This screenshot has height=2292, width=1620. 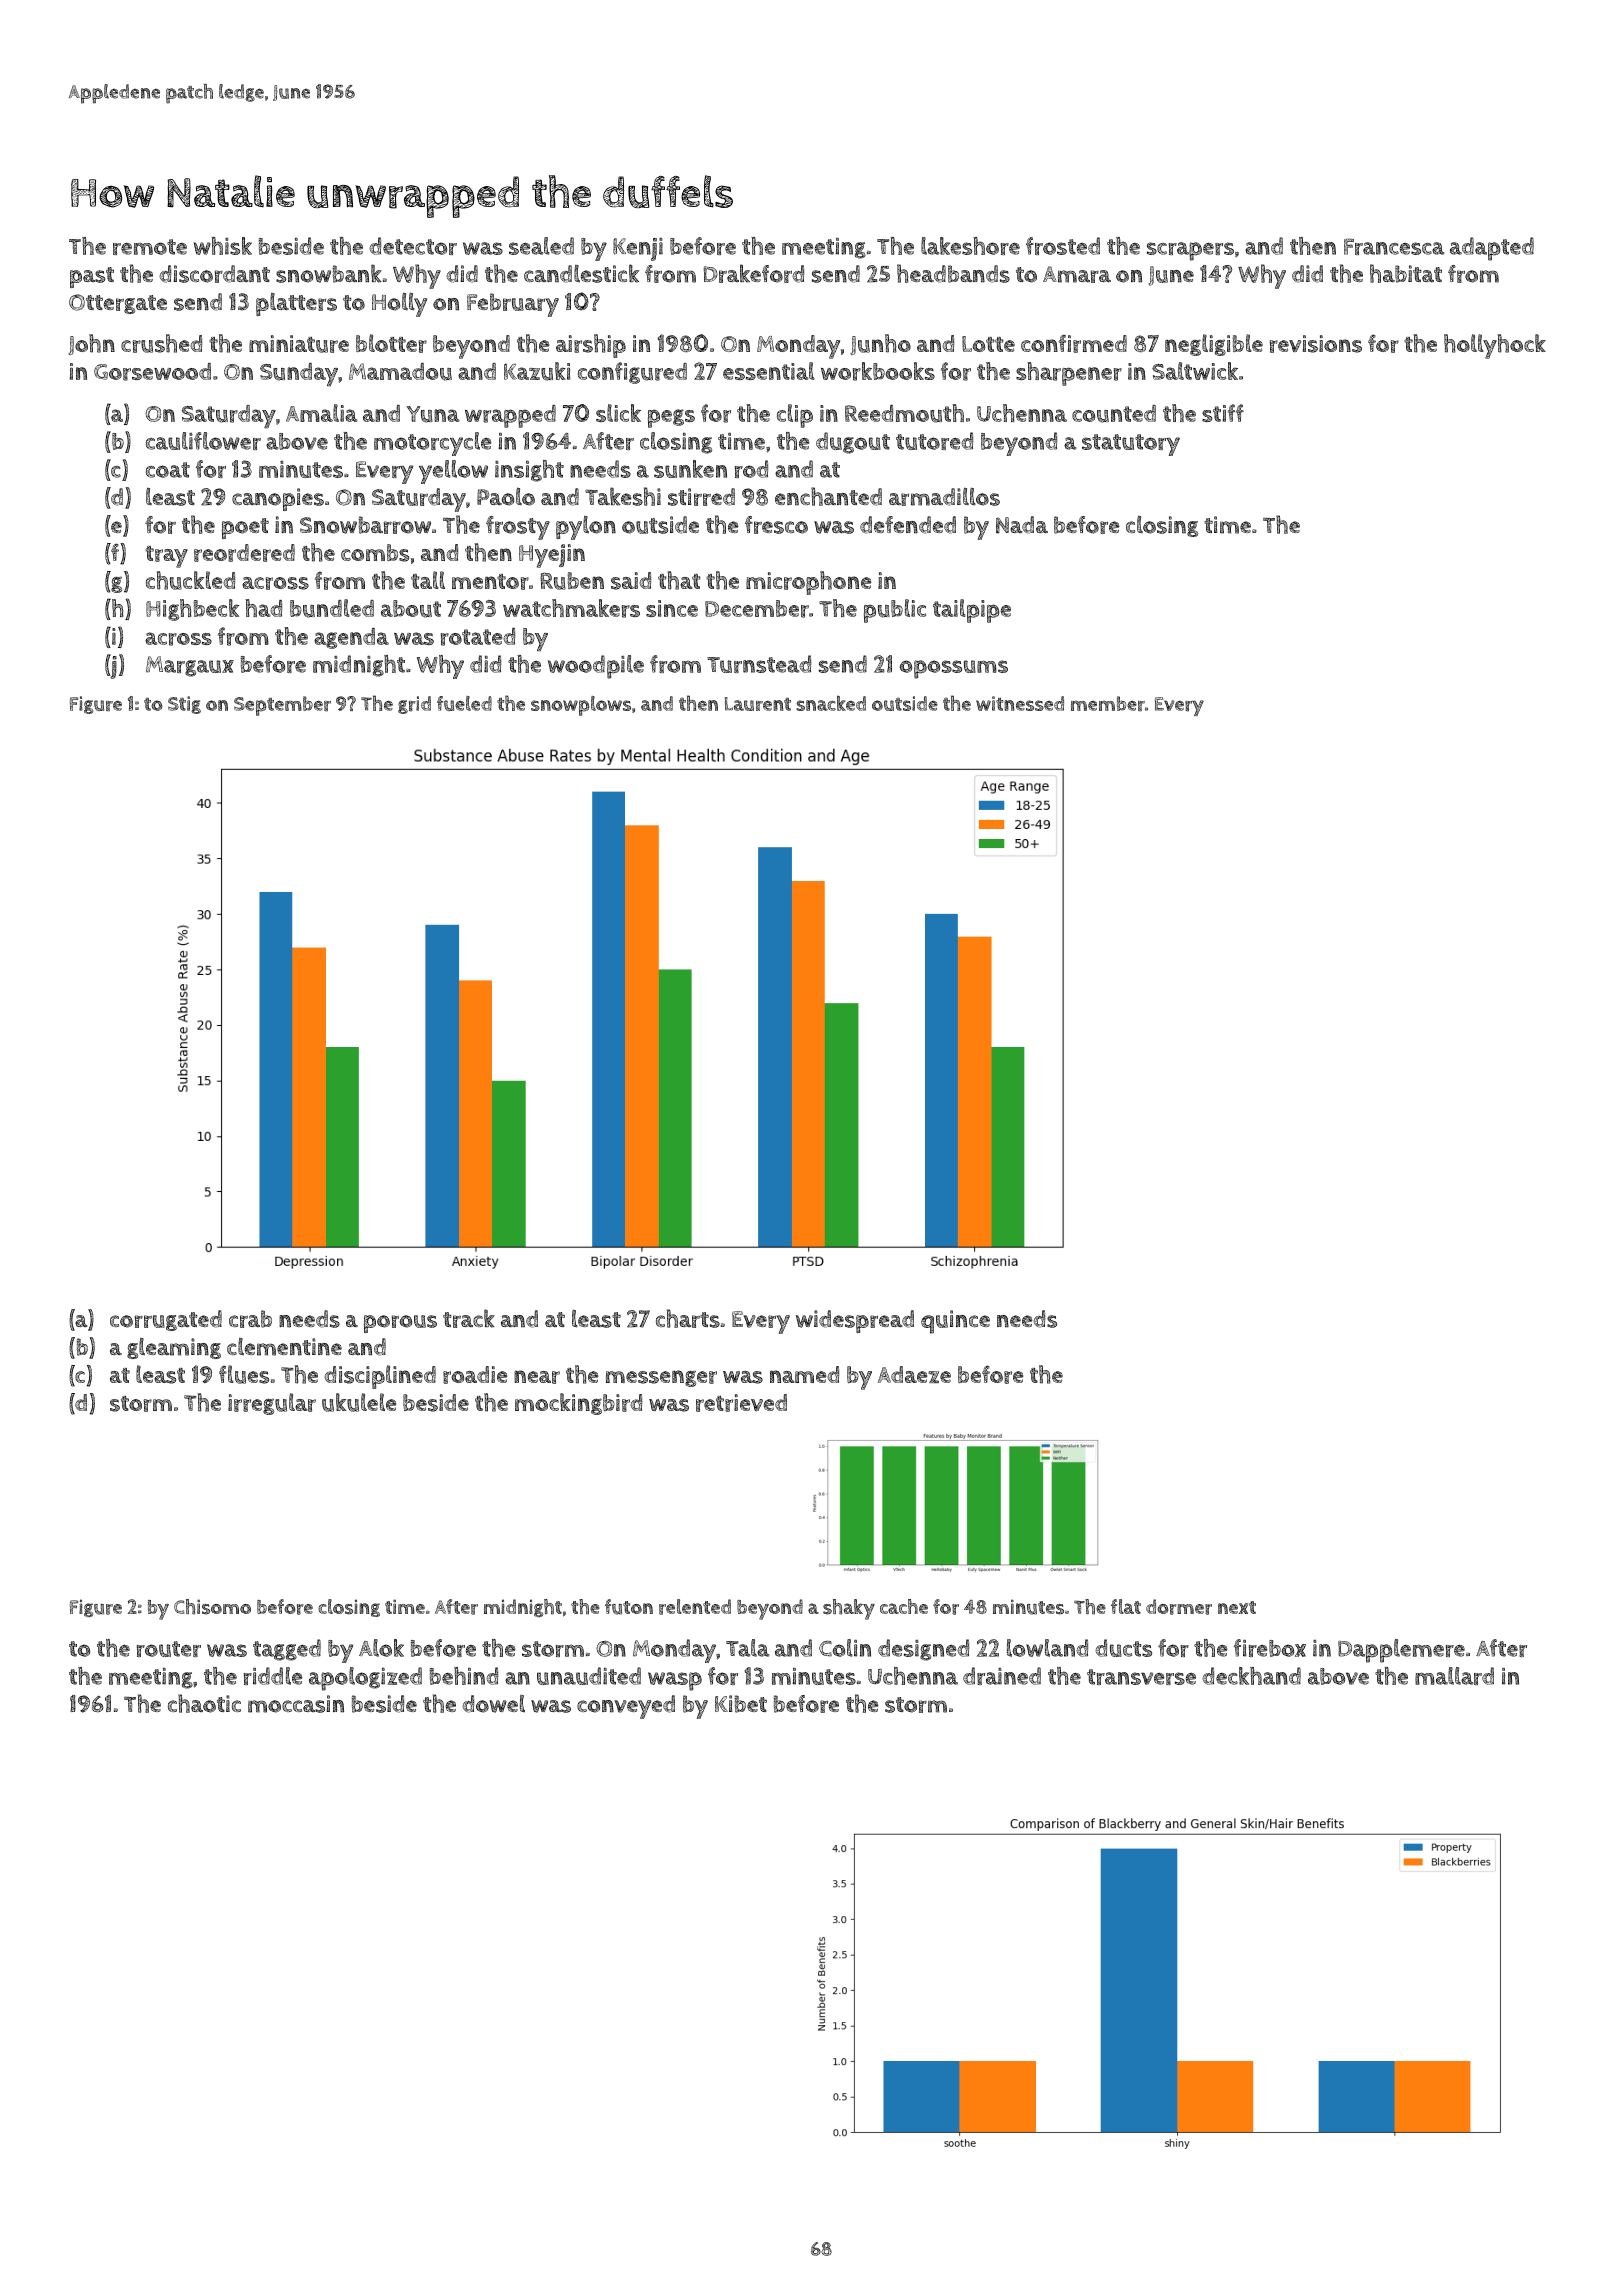 What do you see at coordinates (1492, 249) in the screenshot?
I see `adapted` at bounding box center [1492, 249].
